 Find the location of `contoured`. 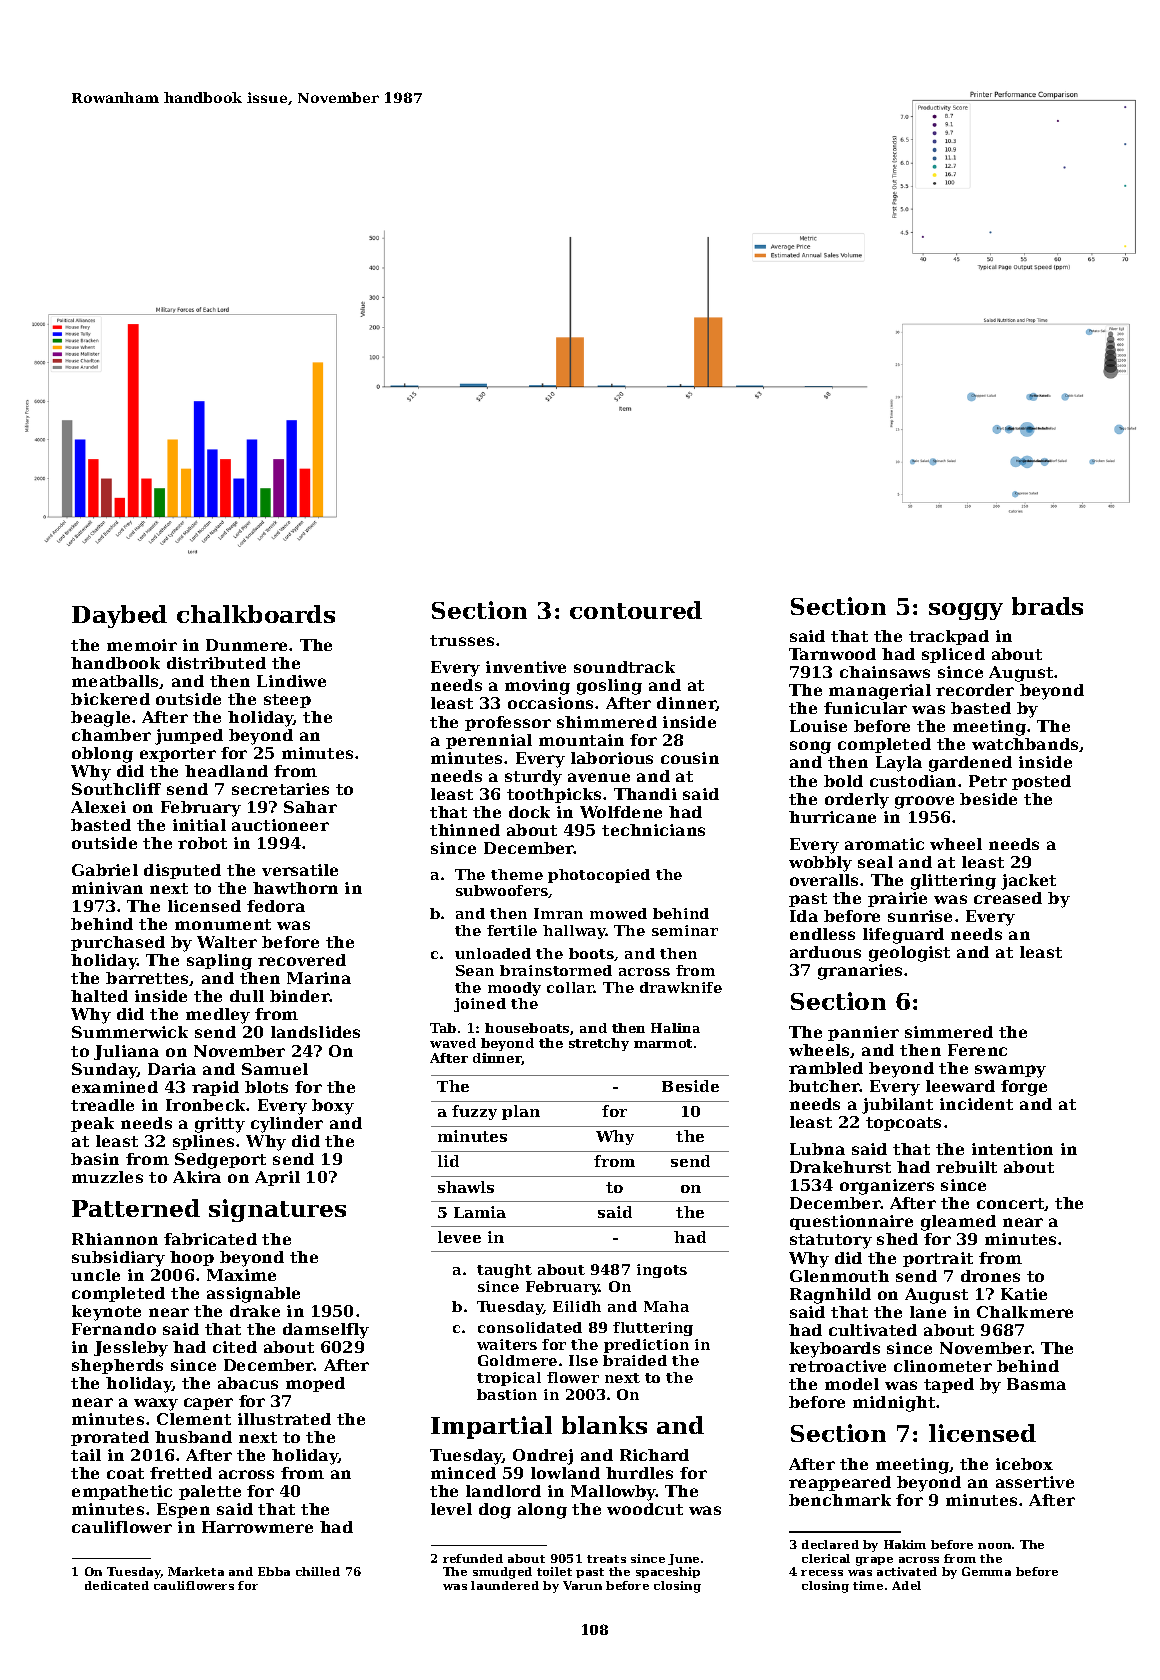

contoured is located at coordinates (636, 610).
